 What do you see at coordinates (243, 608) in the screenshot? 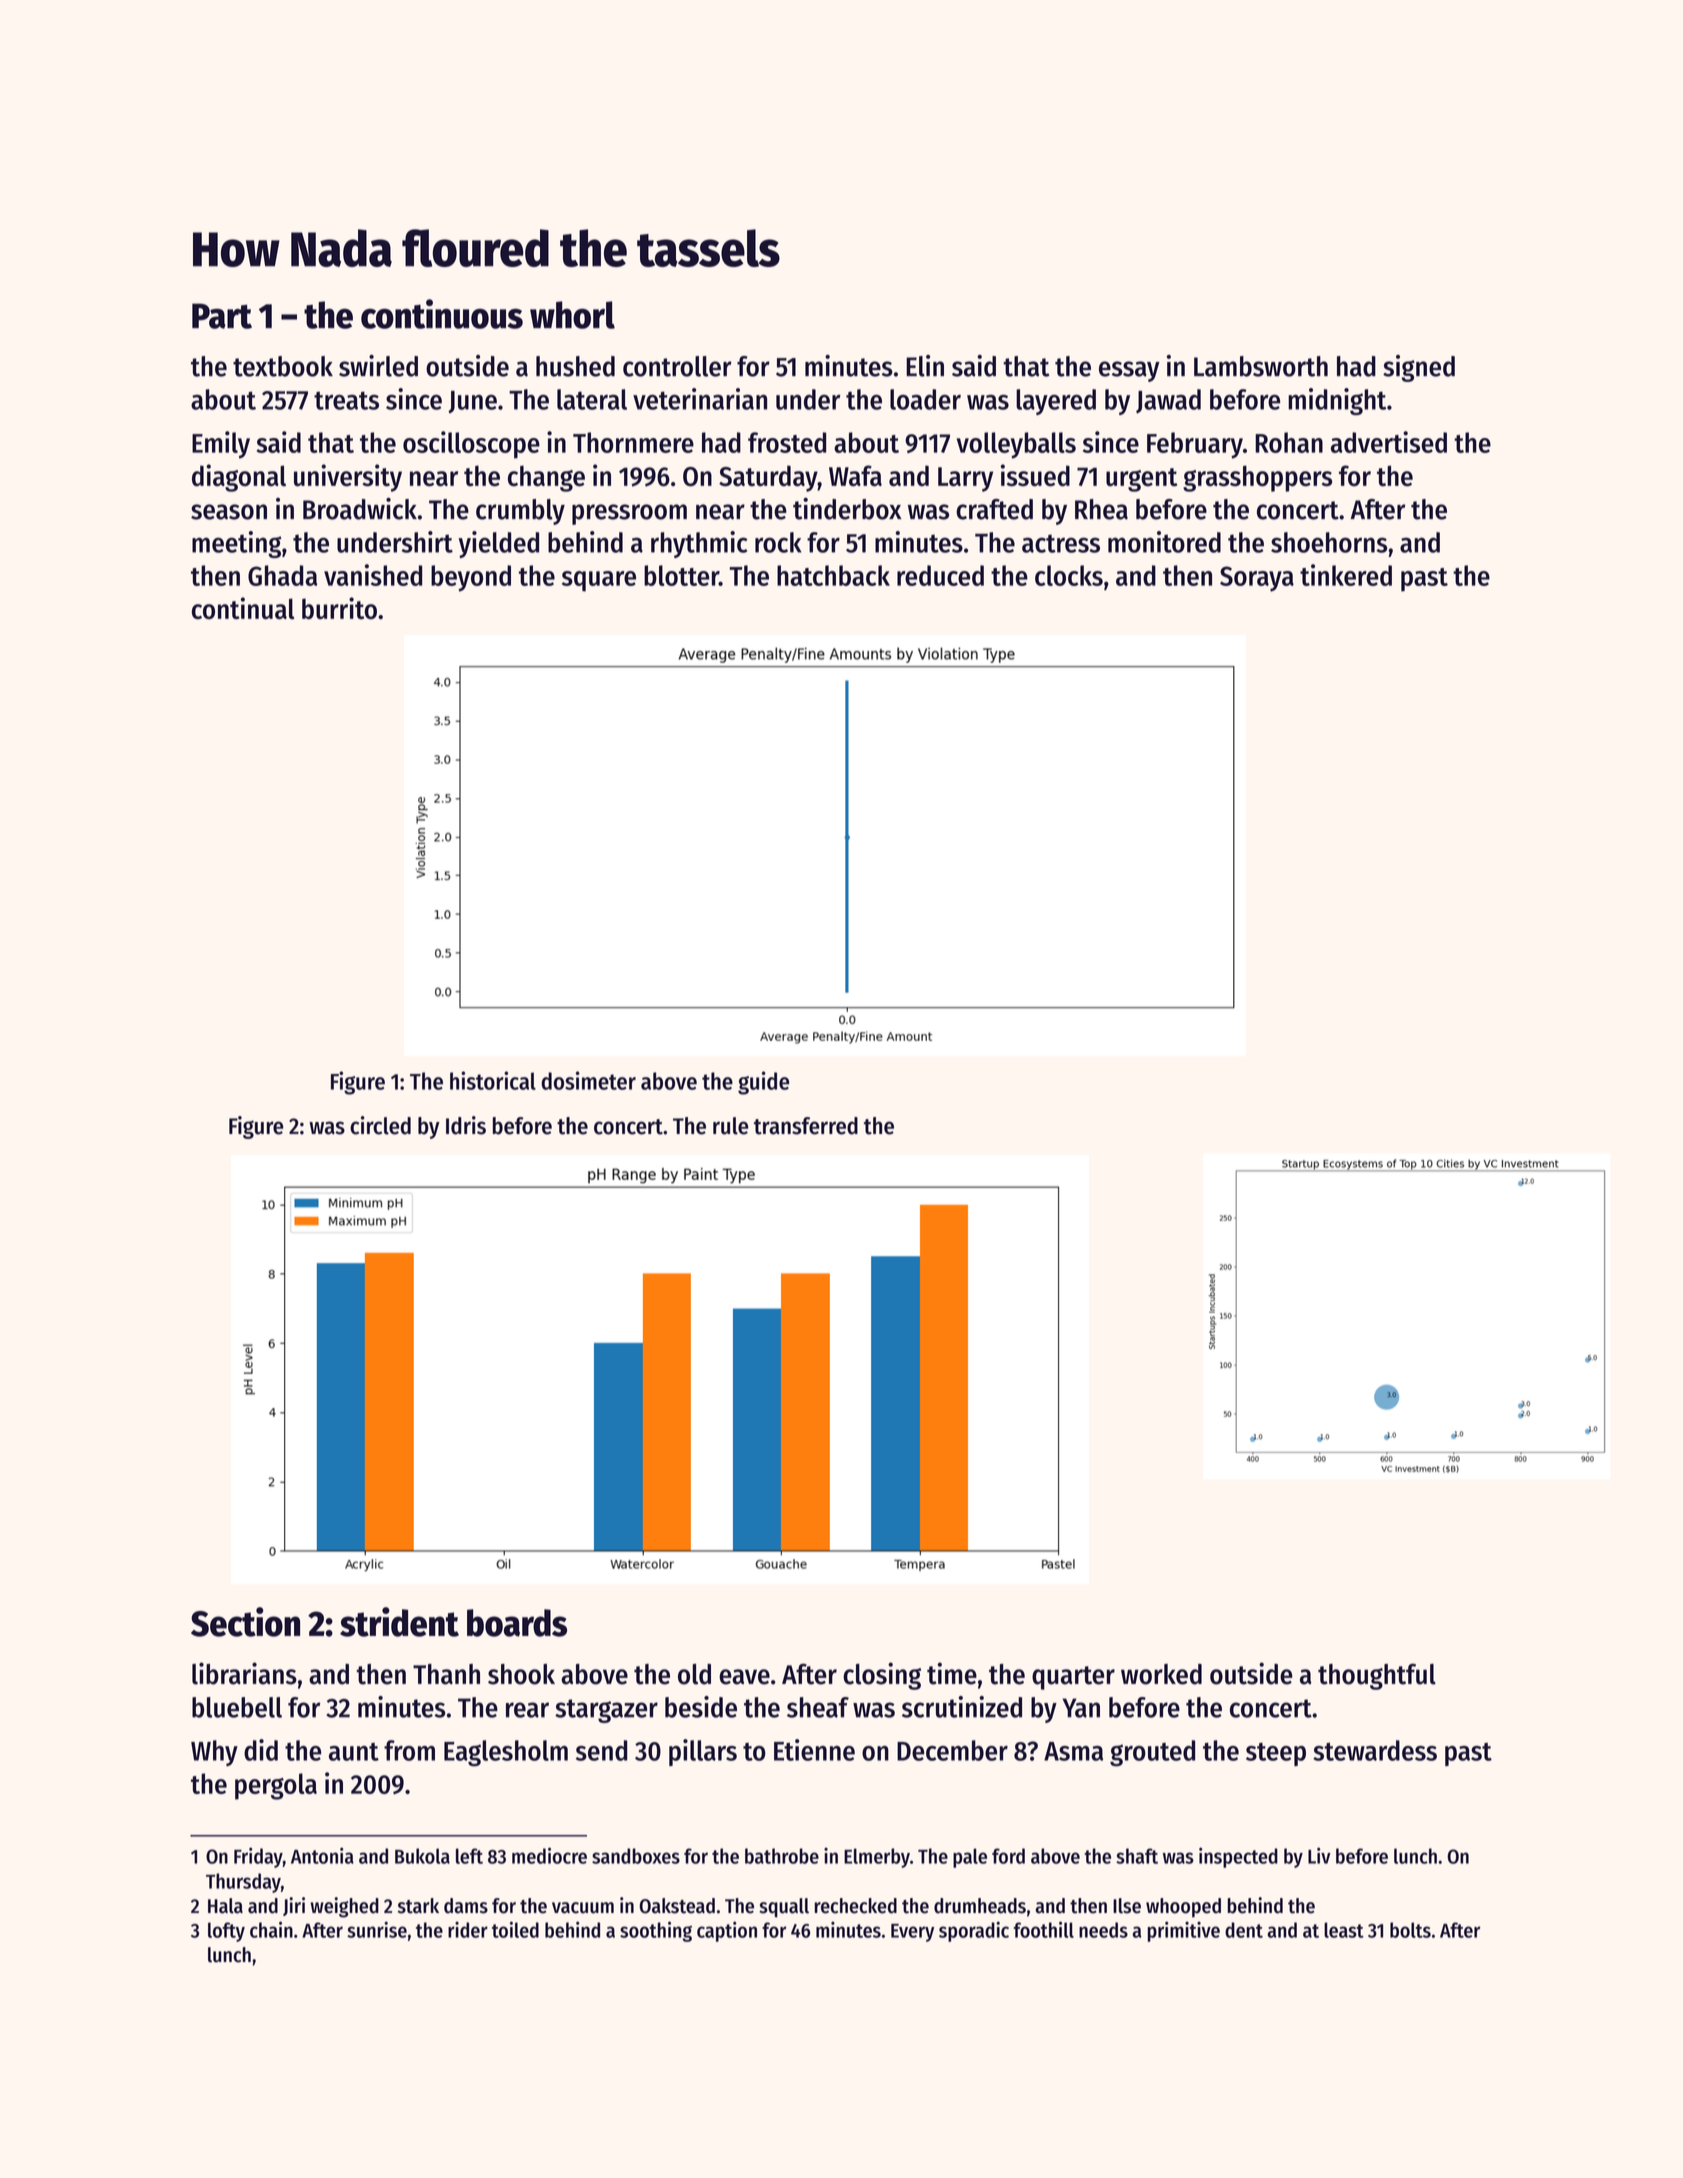
I see `continual` at bounding box center [243, 608].
